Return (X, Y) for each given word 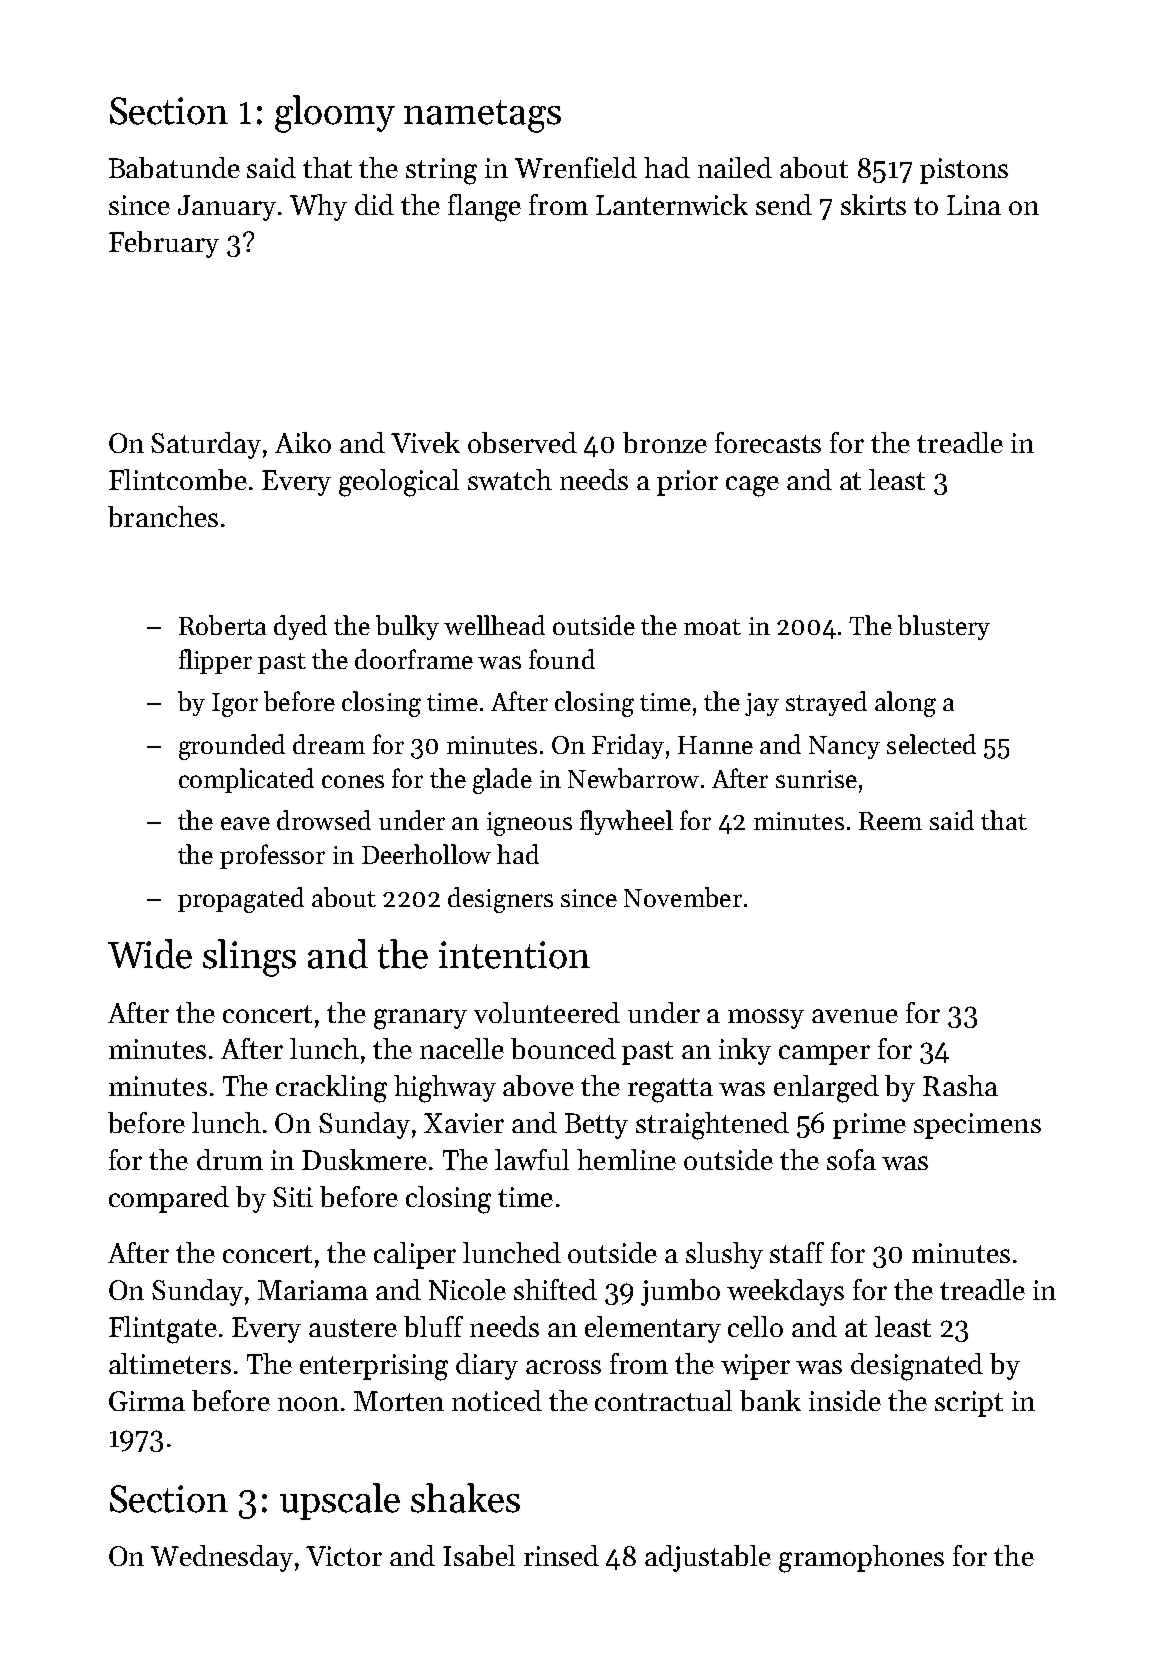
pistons (964, 171)
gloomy (335, 114)
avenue (855, 1016)
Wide (150, 954)
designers (500, 900)
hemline (626, 1159)
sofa (851, 1159)
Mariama (313, 1290)
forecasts (768, 442)
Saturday (206, 445)
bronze (665, 442)
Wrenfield (576, 167)
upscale (340, 1501)
